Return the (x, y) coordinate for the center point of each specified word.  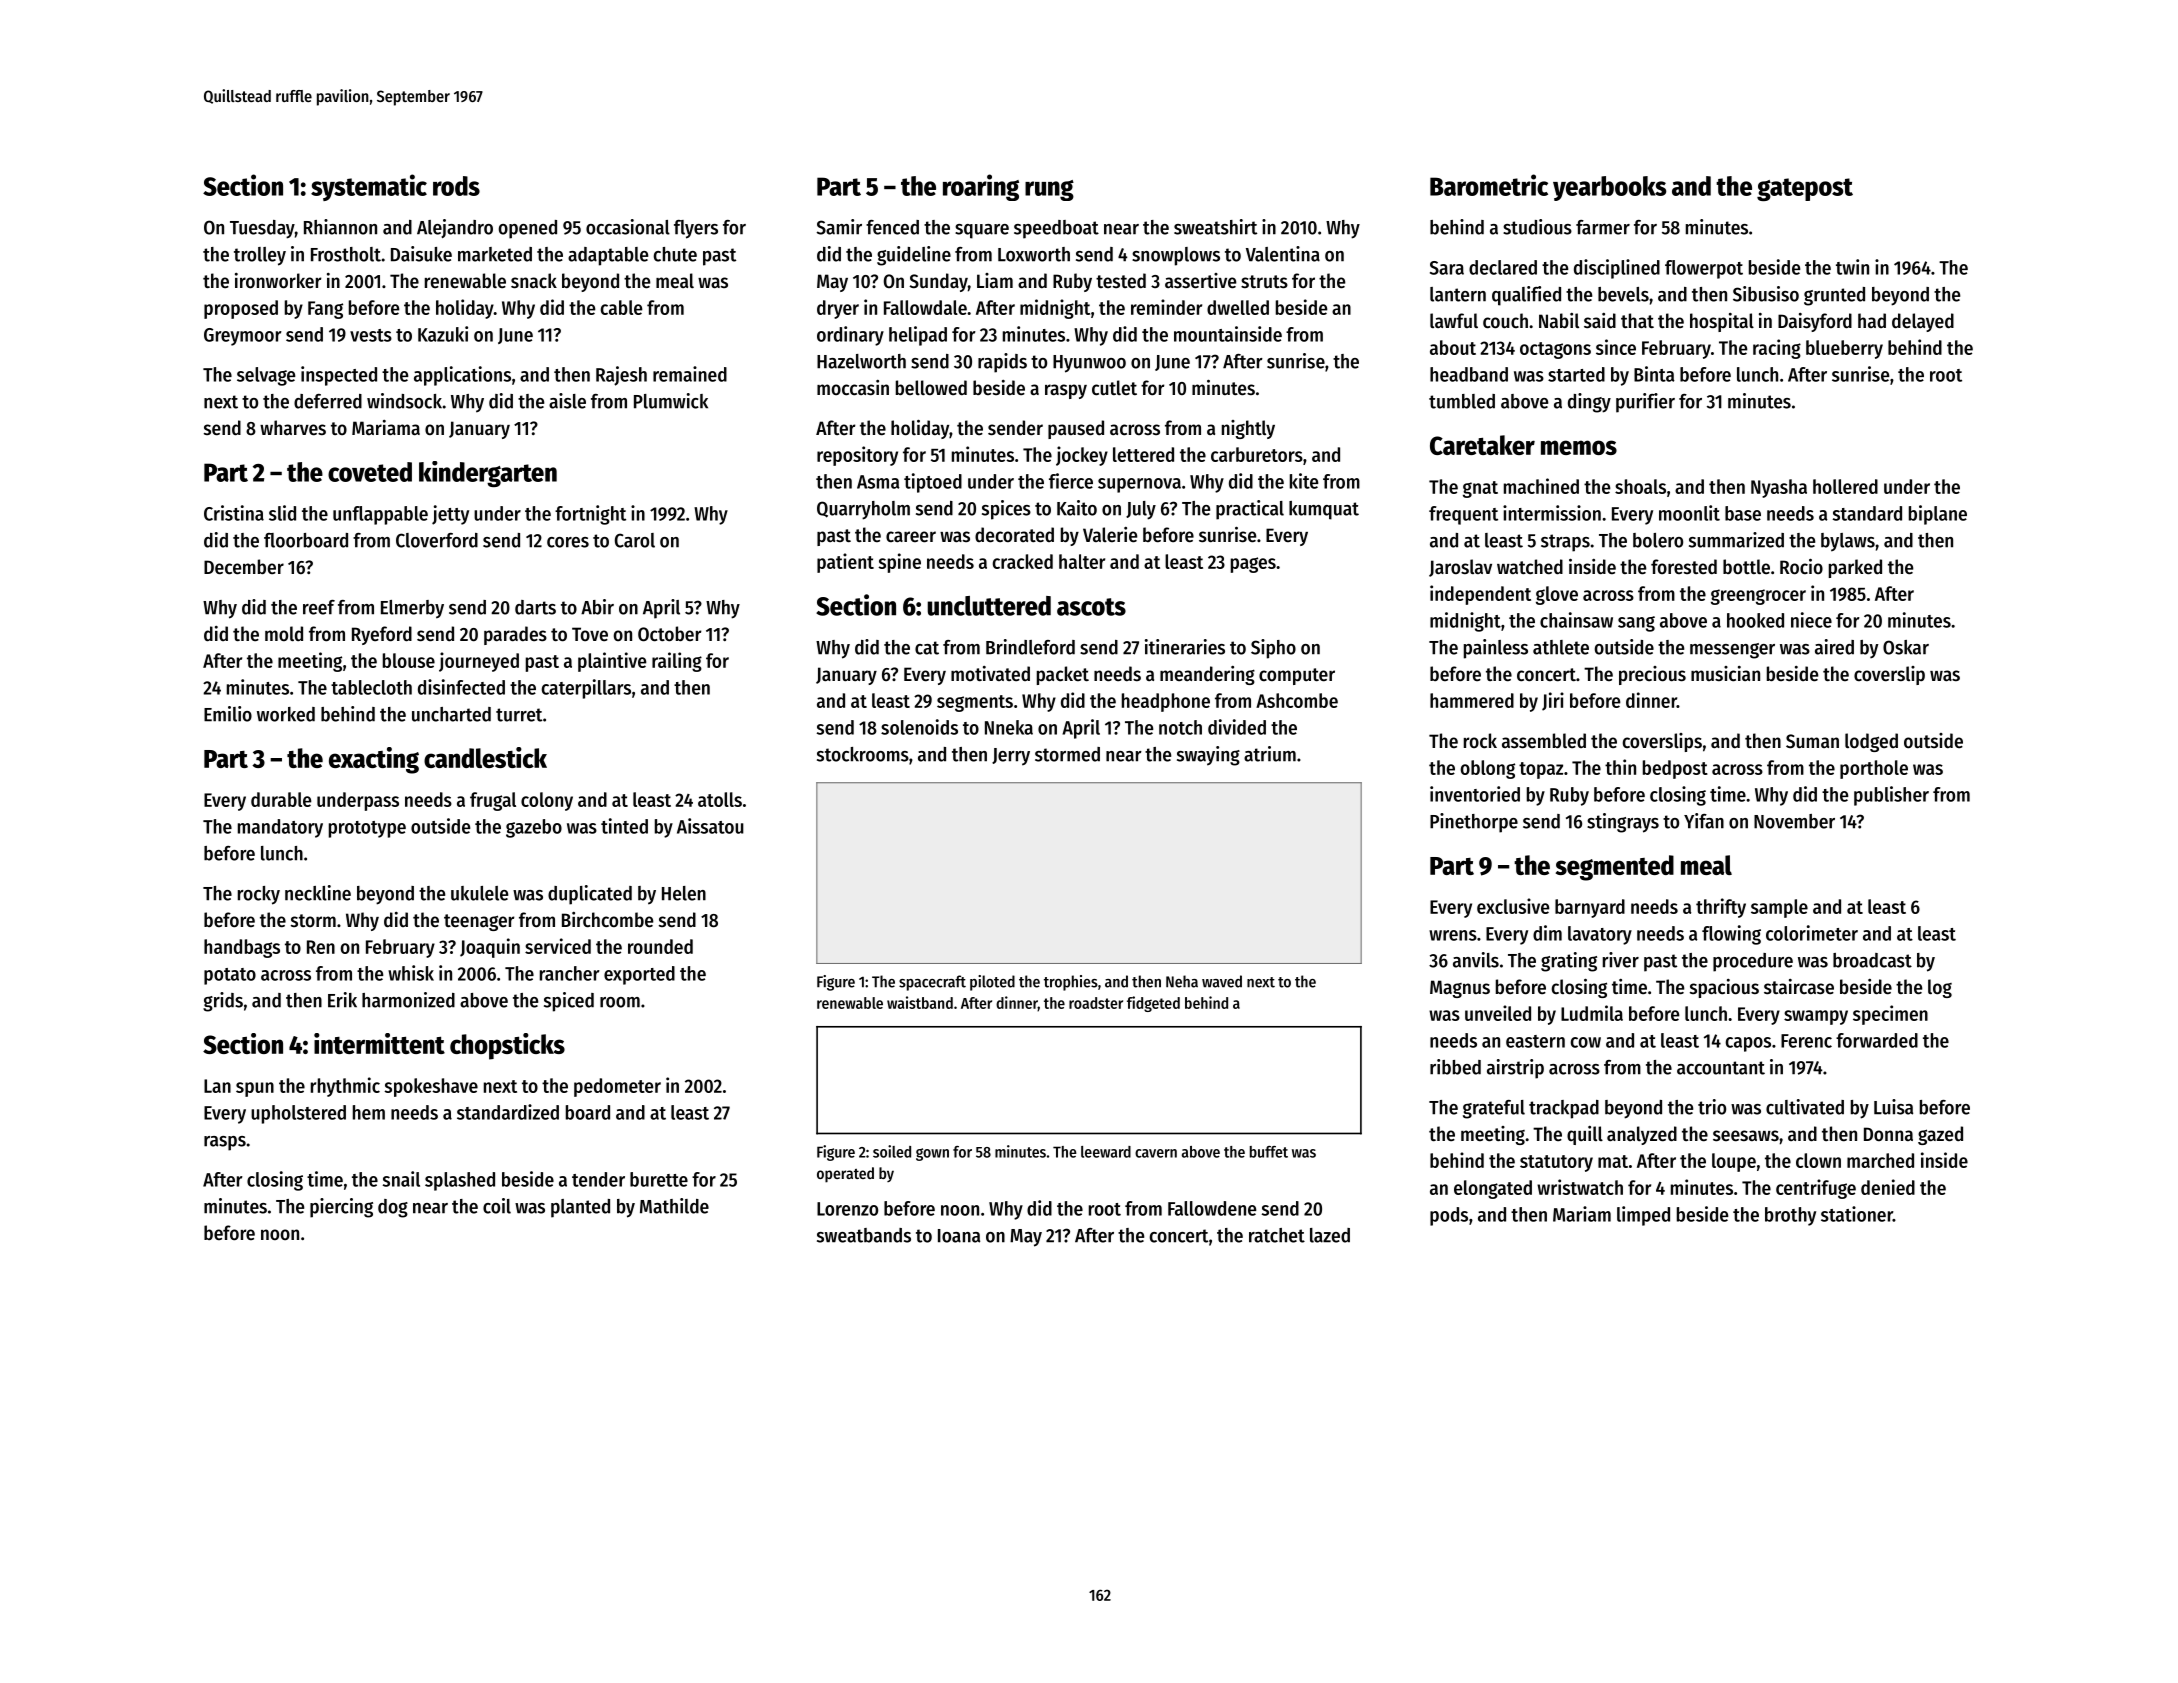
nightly (1248, 429)
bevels (1623, 294)
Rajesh (621, 376)
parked (1855, 568)
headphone (1166, 702)
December (244, 567)
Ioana (959, 1236)
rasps (225, 1143)
